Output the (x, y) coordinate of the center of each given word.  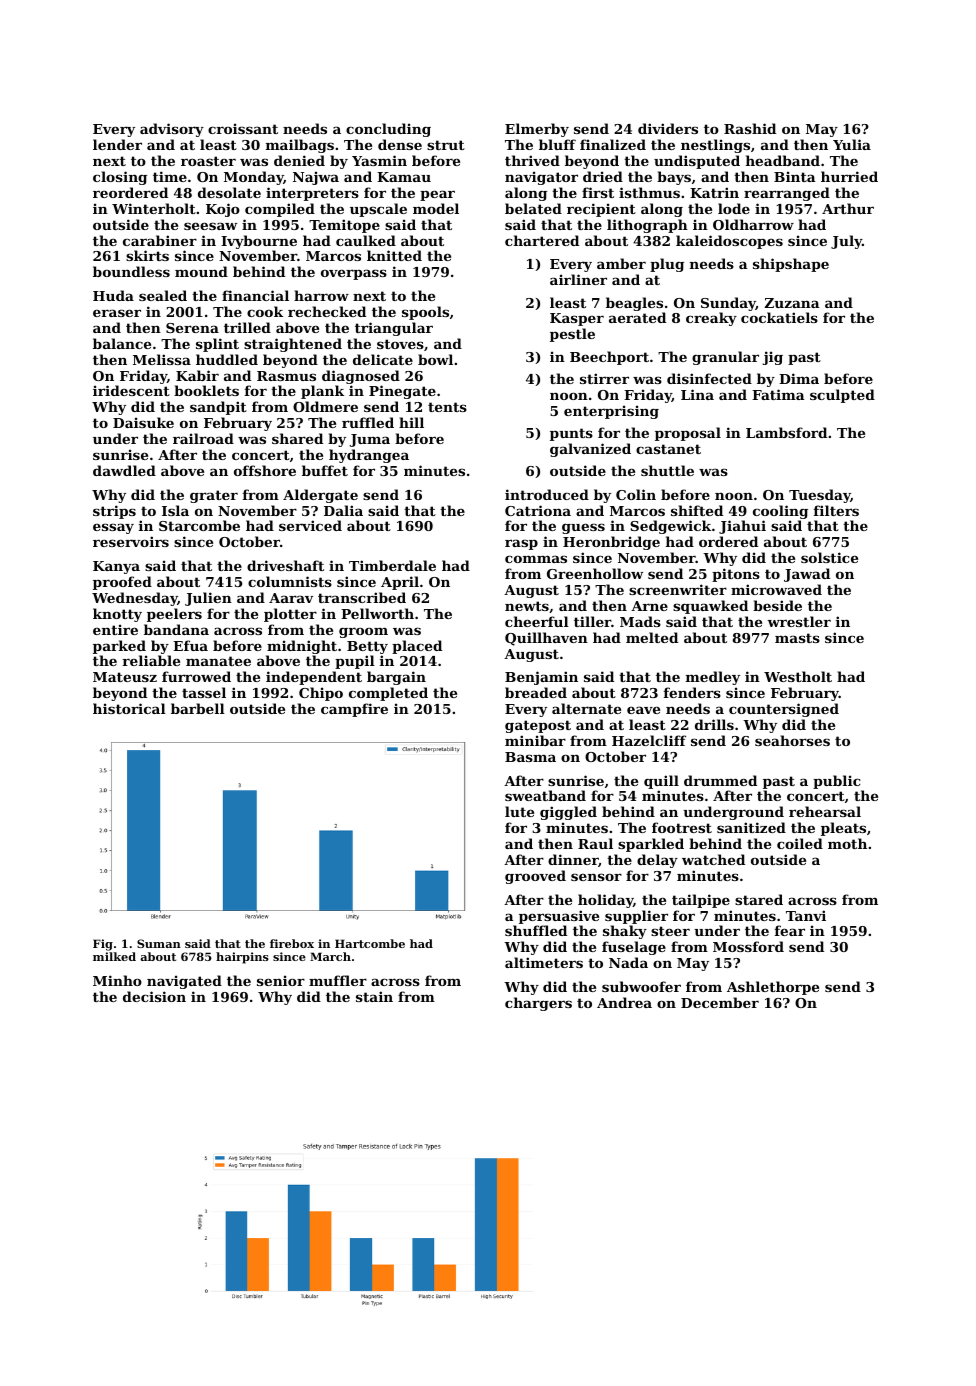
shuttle (667, 470)
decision (154, 996)
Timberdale (392, 565)
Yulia (852, 144)
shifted (697, 510)
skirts (147, 255)
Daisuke (143, 422)
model (436, 208)
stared (759, 899)
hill (411, 422)
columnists (290, 581)
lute (519, 811)
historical (129, 708)
